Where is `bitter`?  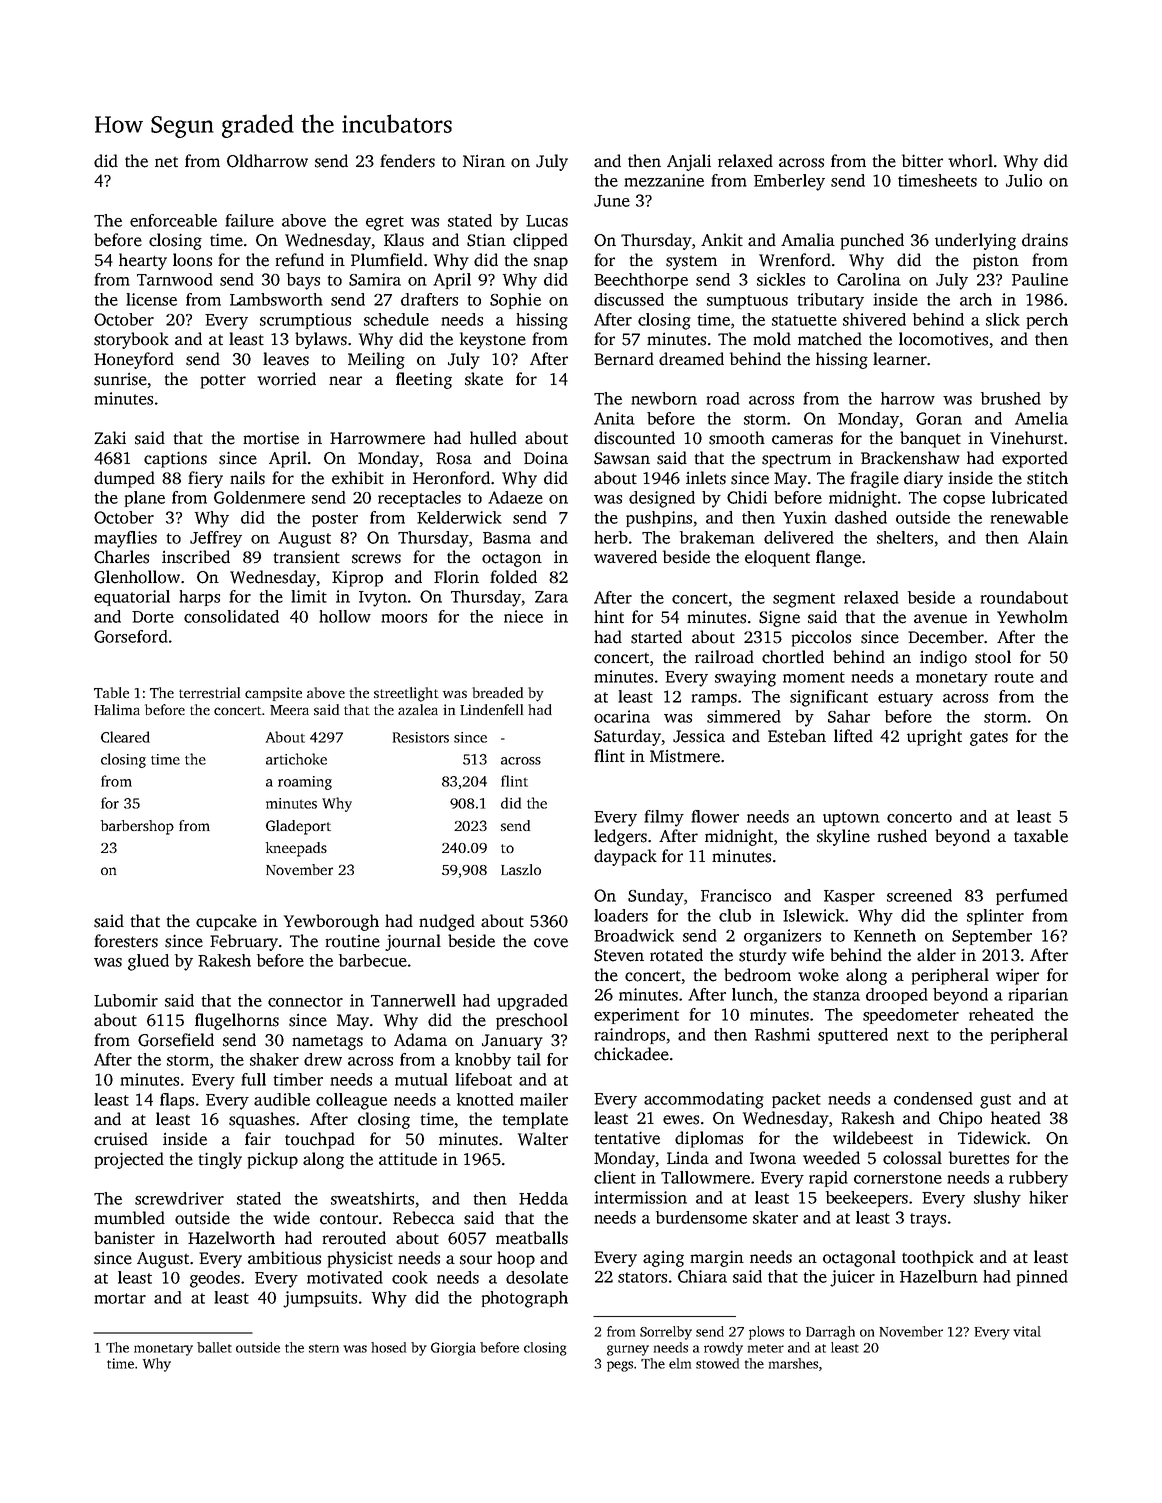
bitter is located at coordinates (922, 161).
